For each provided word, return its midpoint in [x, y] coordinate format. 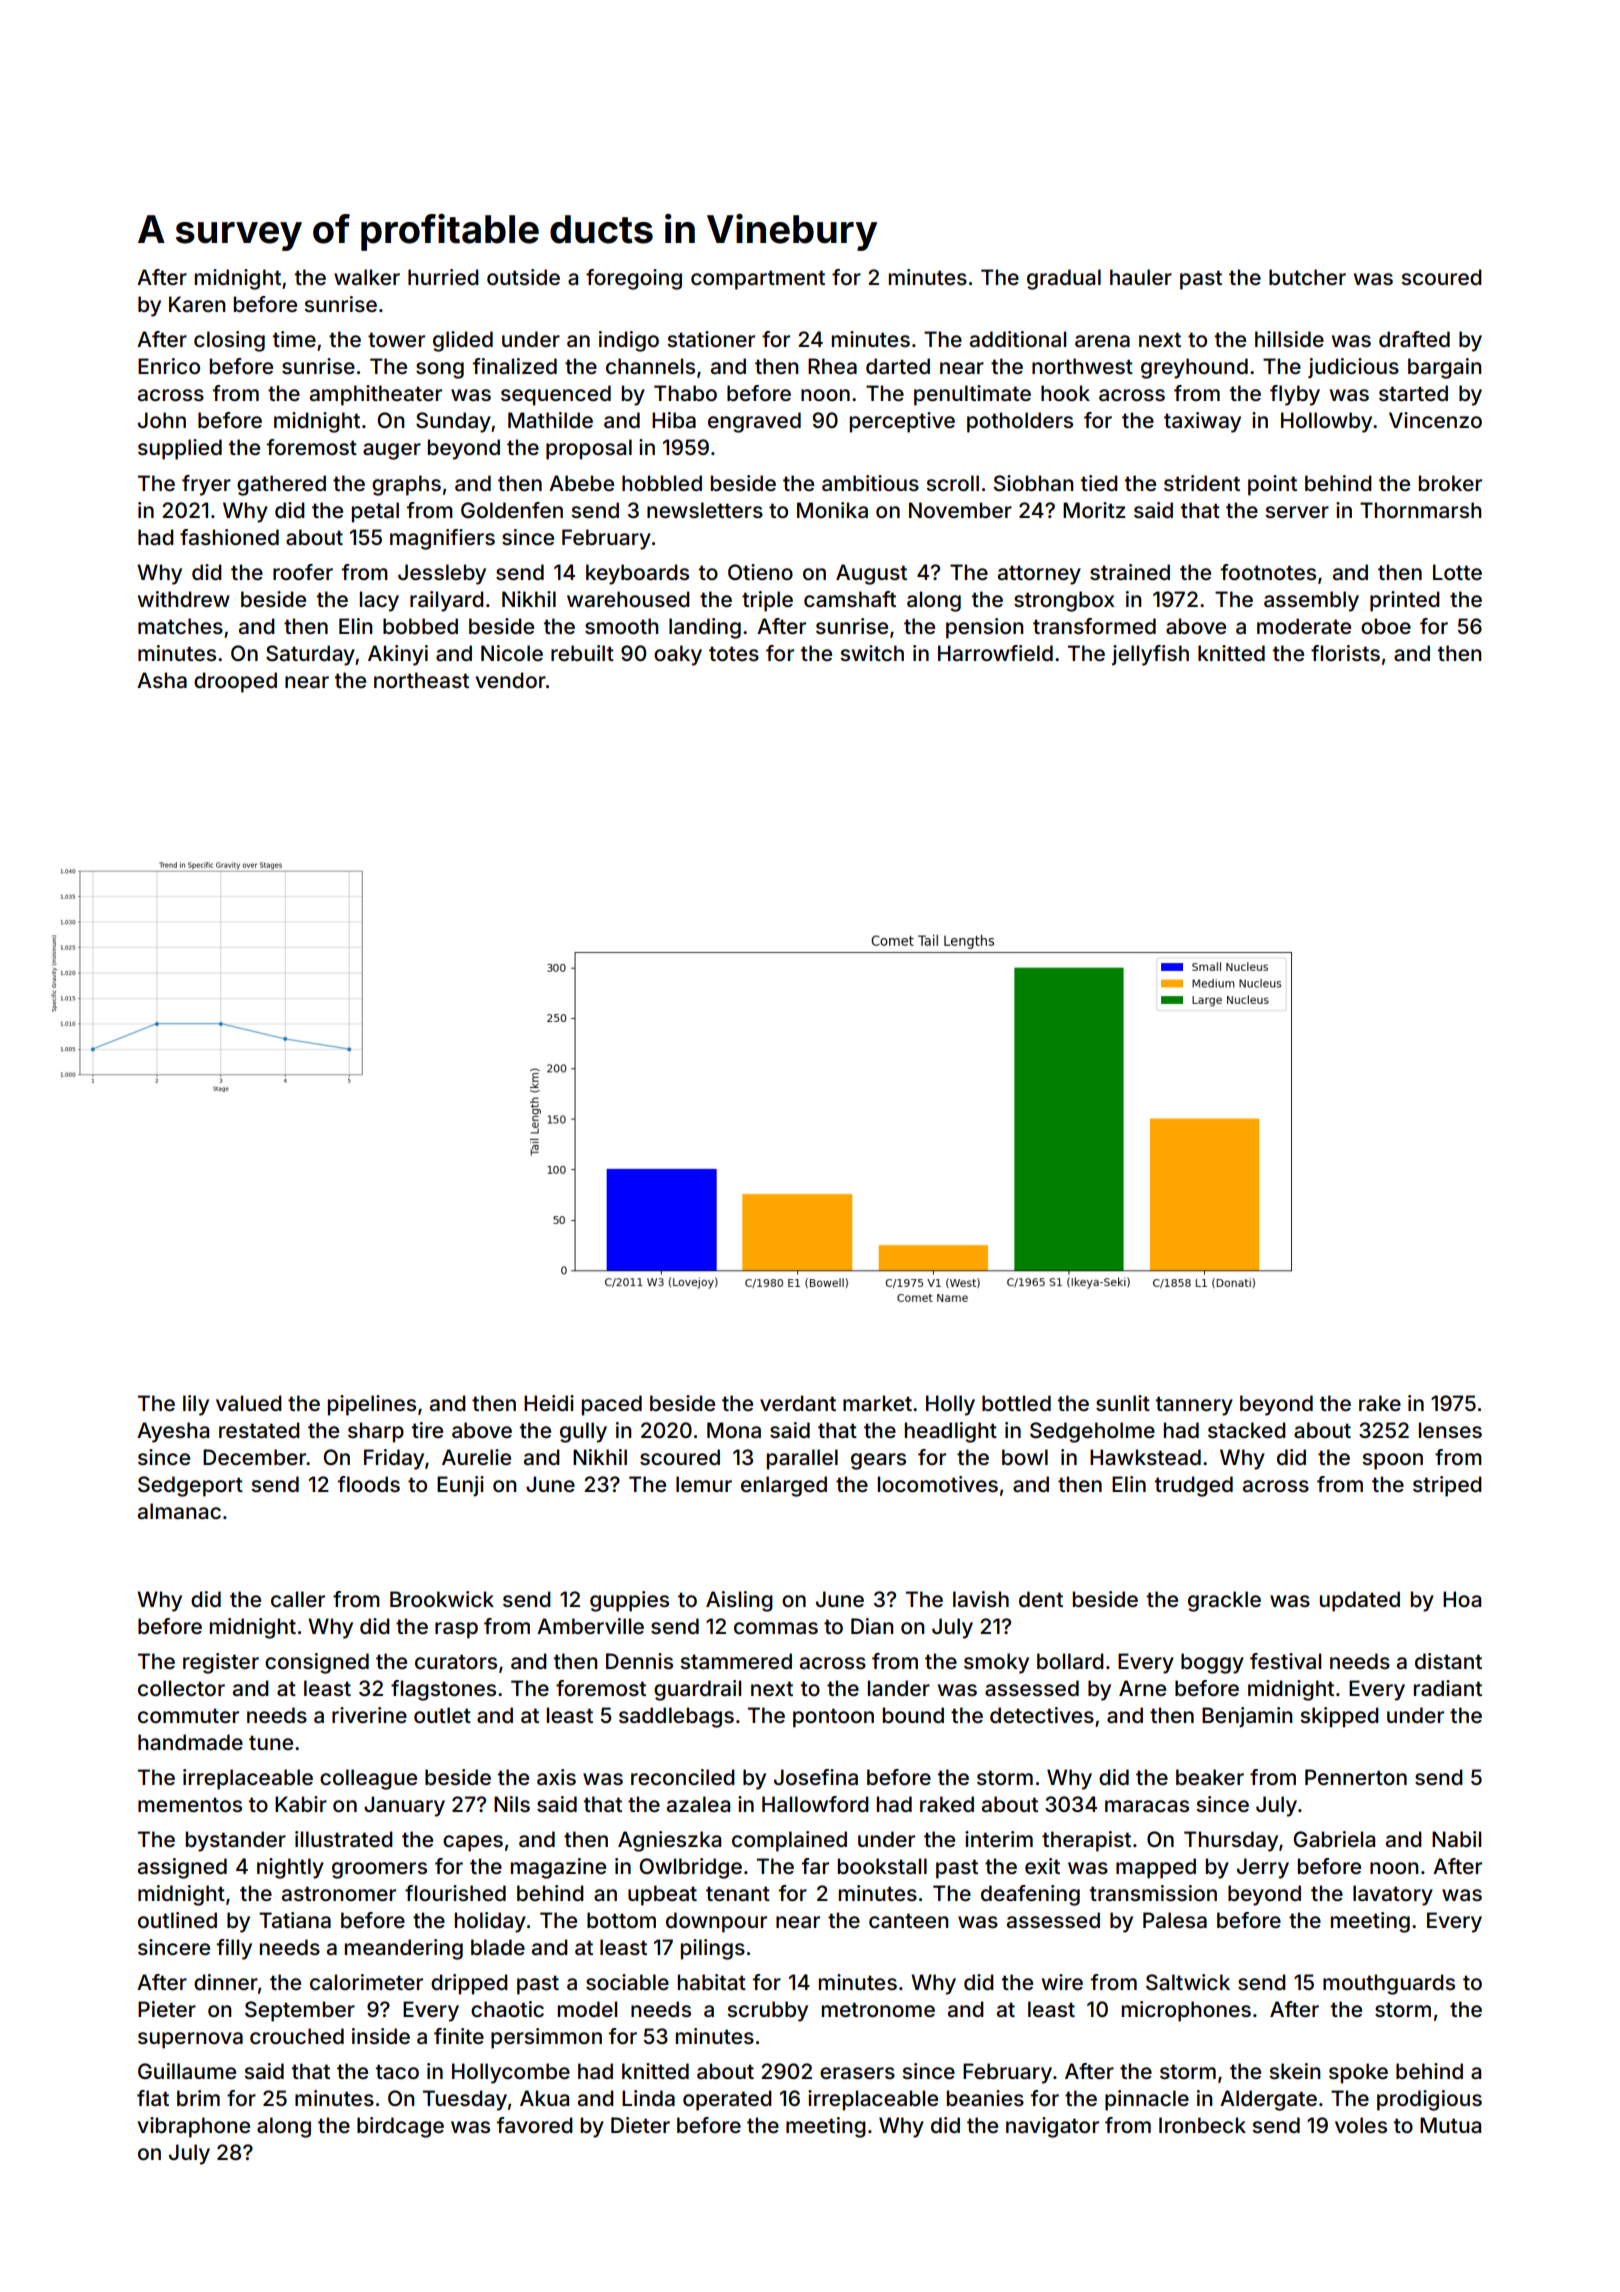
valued [249, 1403]
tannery [1194, 1406]
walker [367, 277]
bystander [236, 1841]
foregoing [634, 279]
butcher [1307, 277]
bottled [1016, 1403]
